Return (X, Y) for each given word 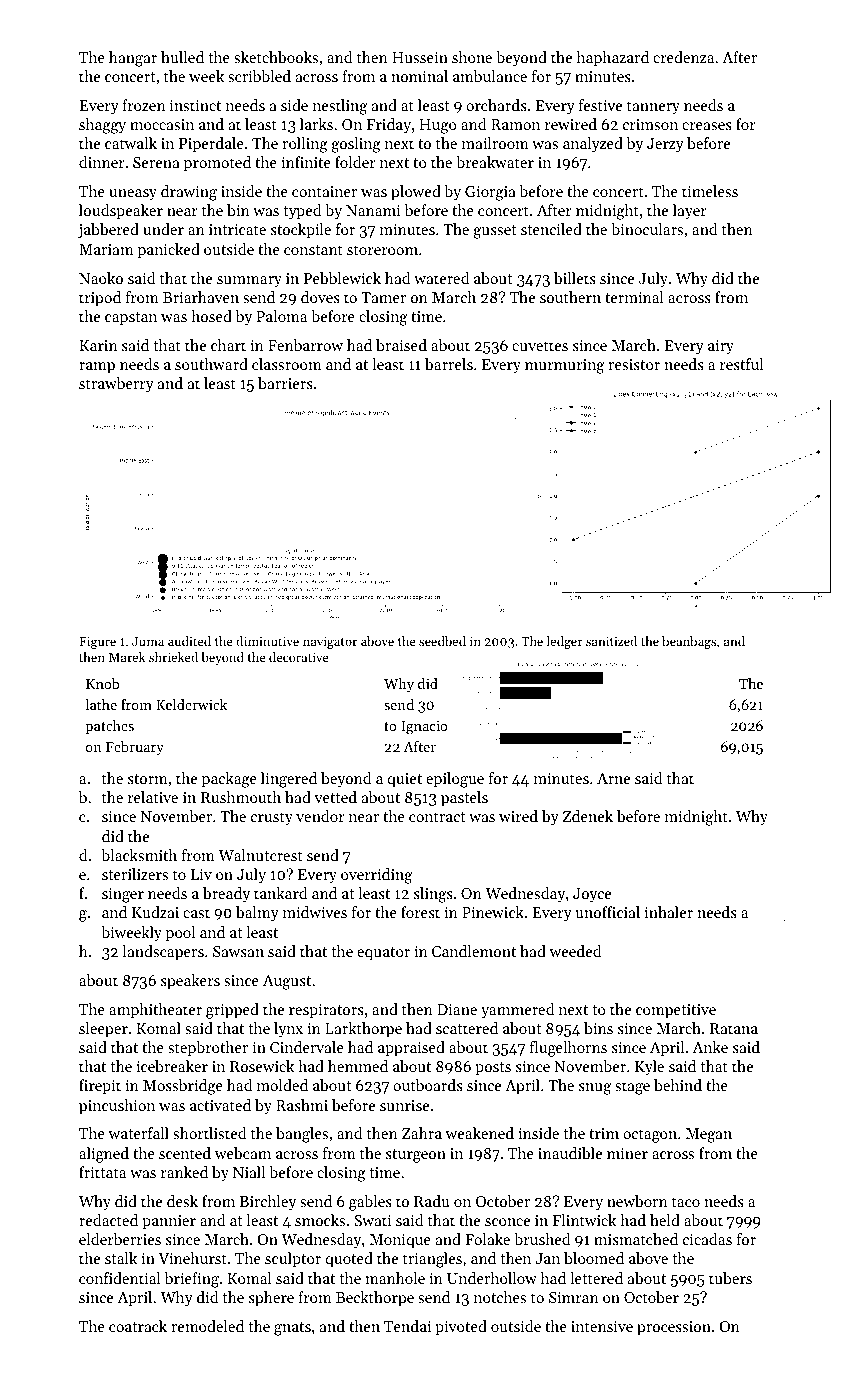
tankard (280, 893)
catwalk (131, 143)
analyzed (593, 145)
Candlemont (474, 951)
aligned (104, 1155)
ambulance (490, 76)
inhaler (668, 912)
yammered (517, 1011)
